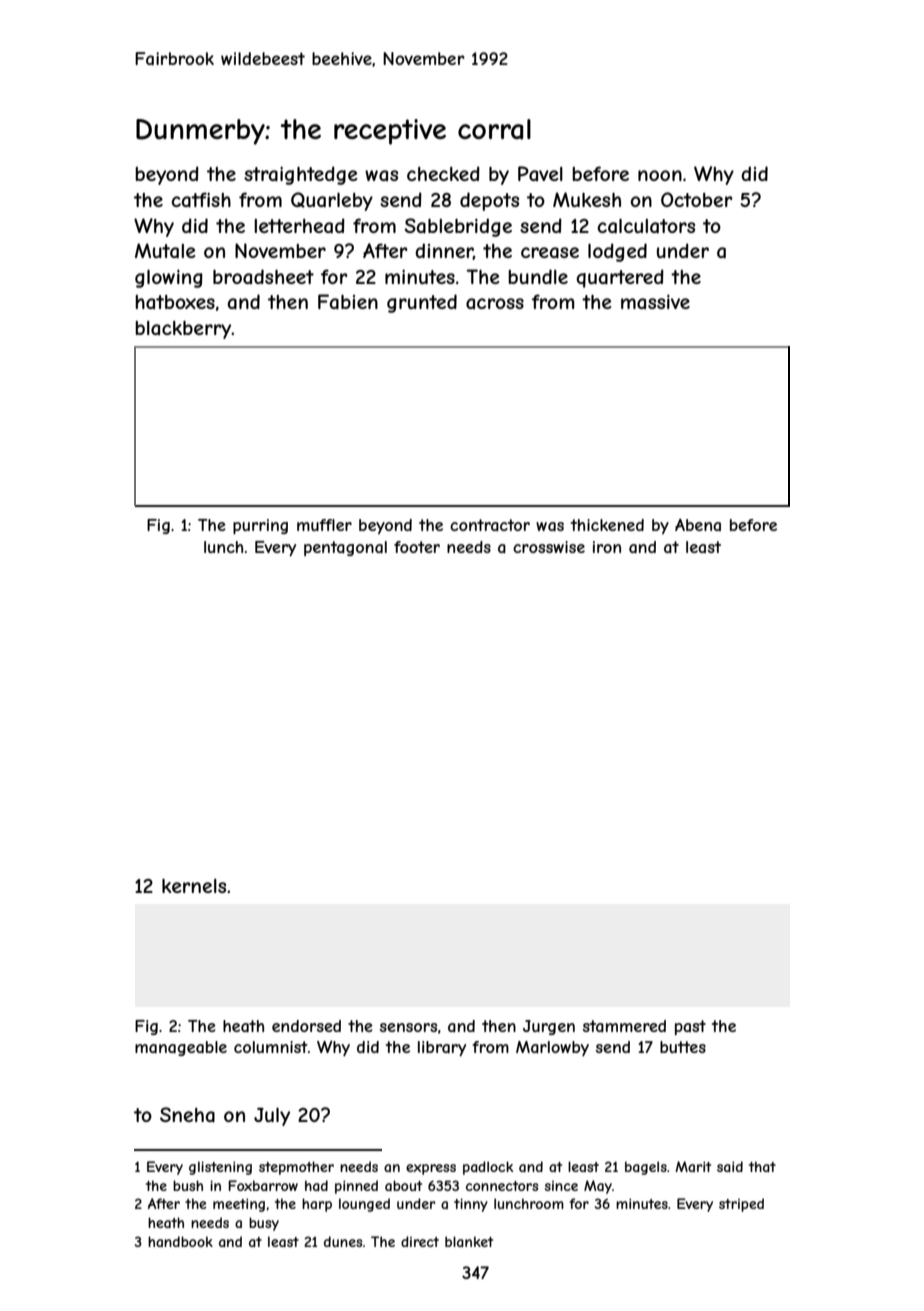 The width and height of the document is (924, 1311). What do you see at coordinates (181, 1048) in the document?
I see `manageable` at bounding box center [181, 1048].
